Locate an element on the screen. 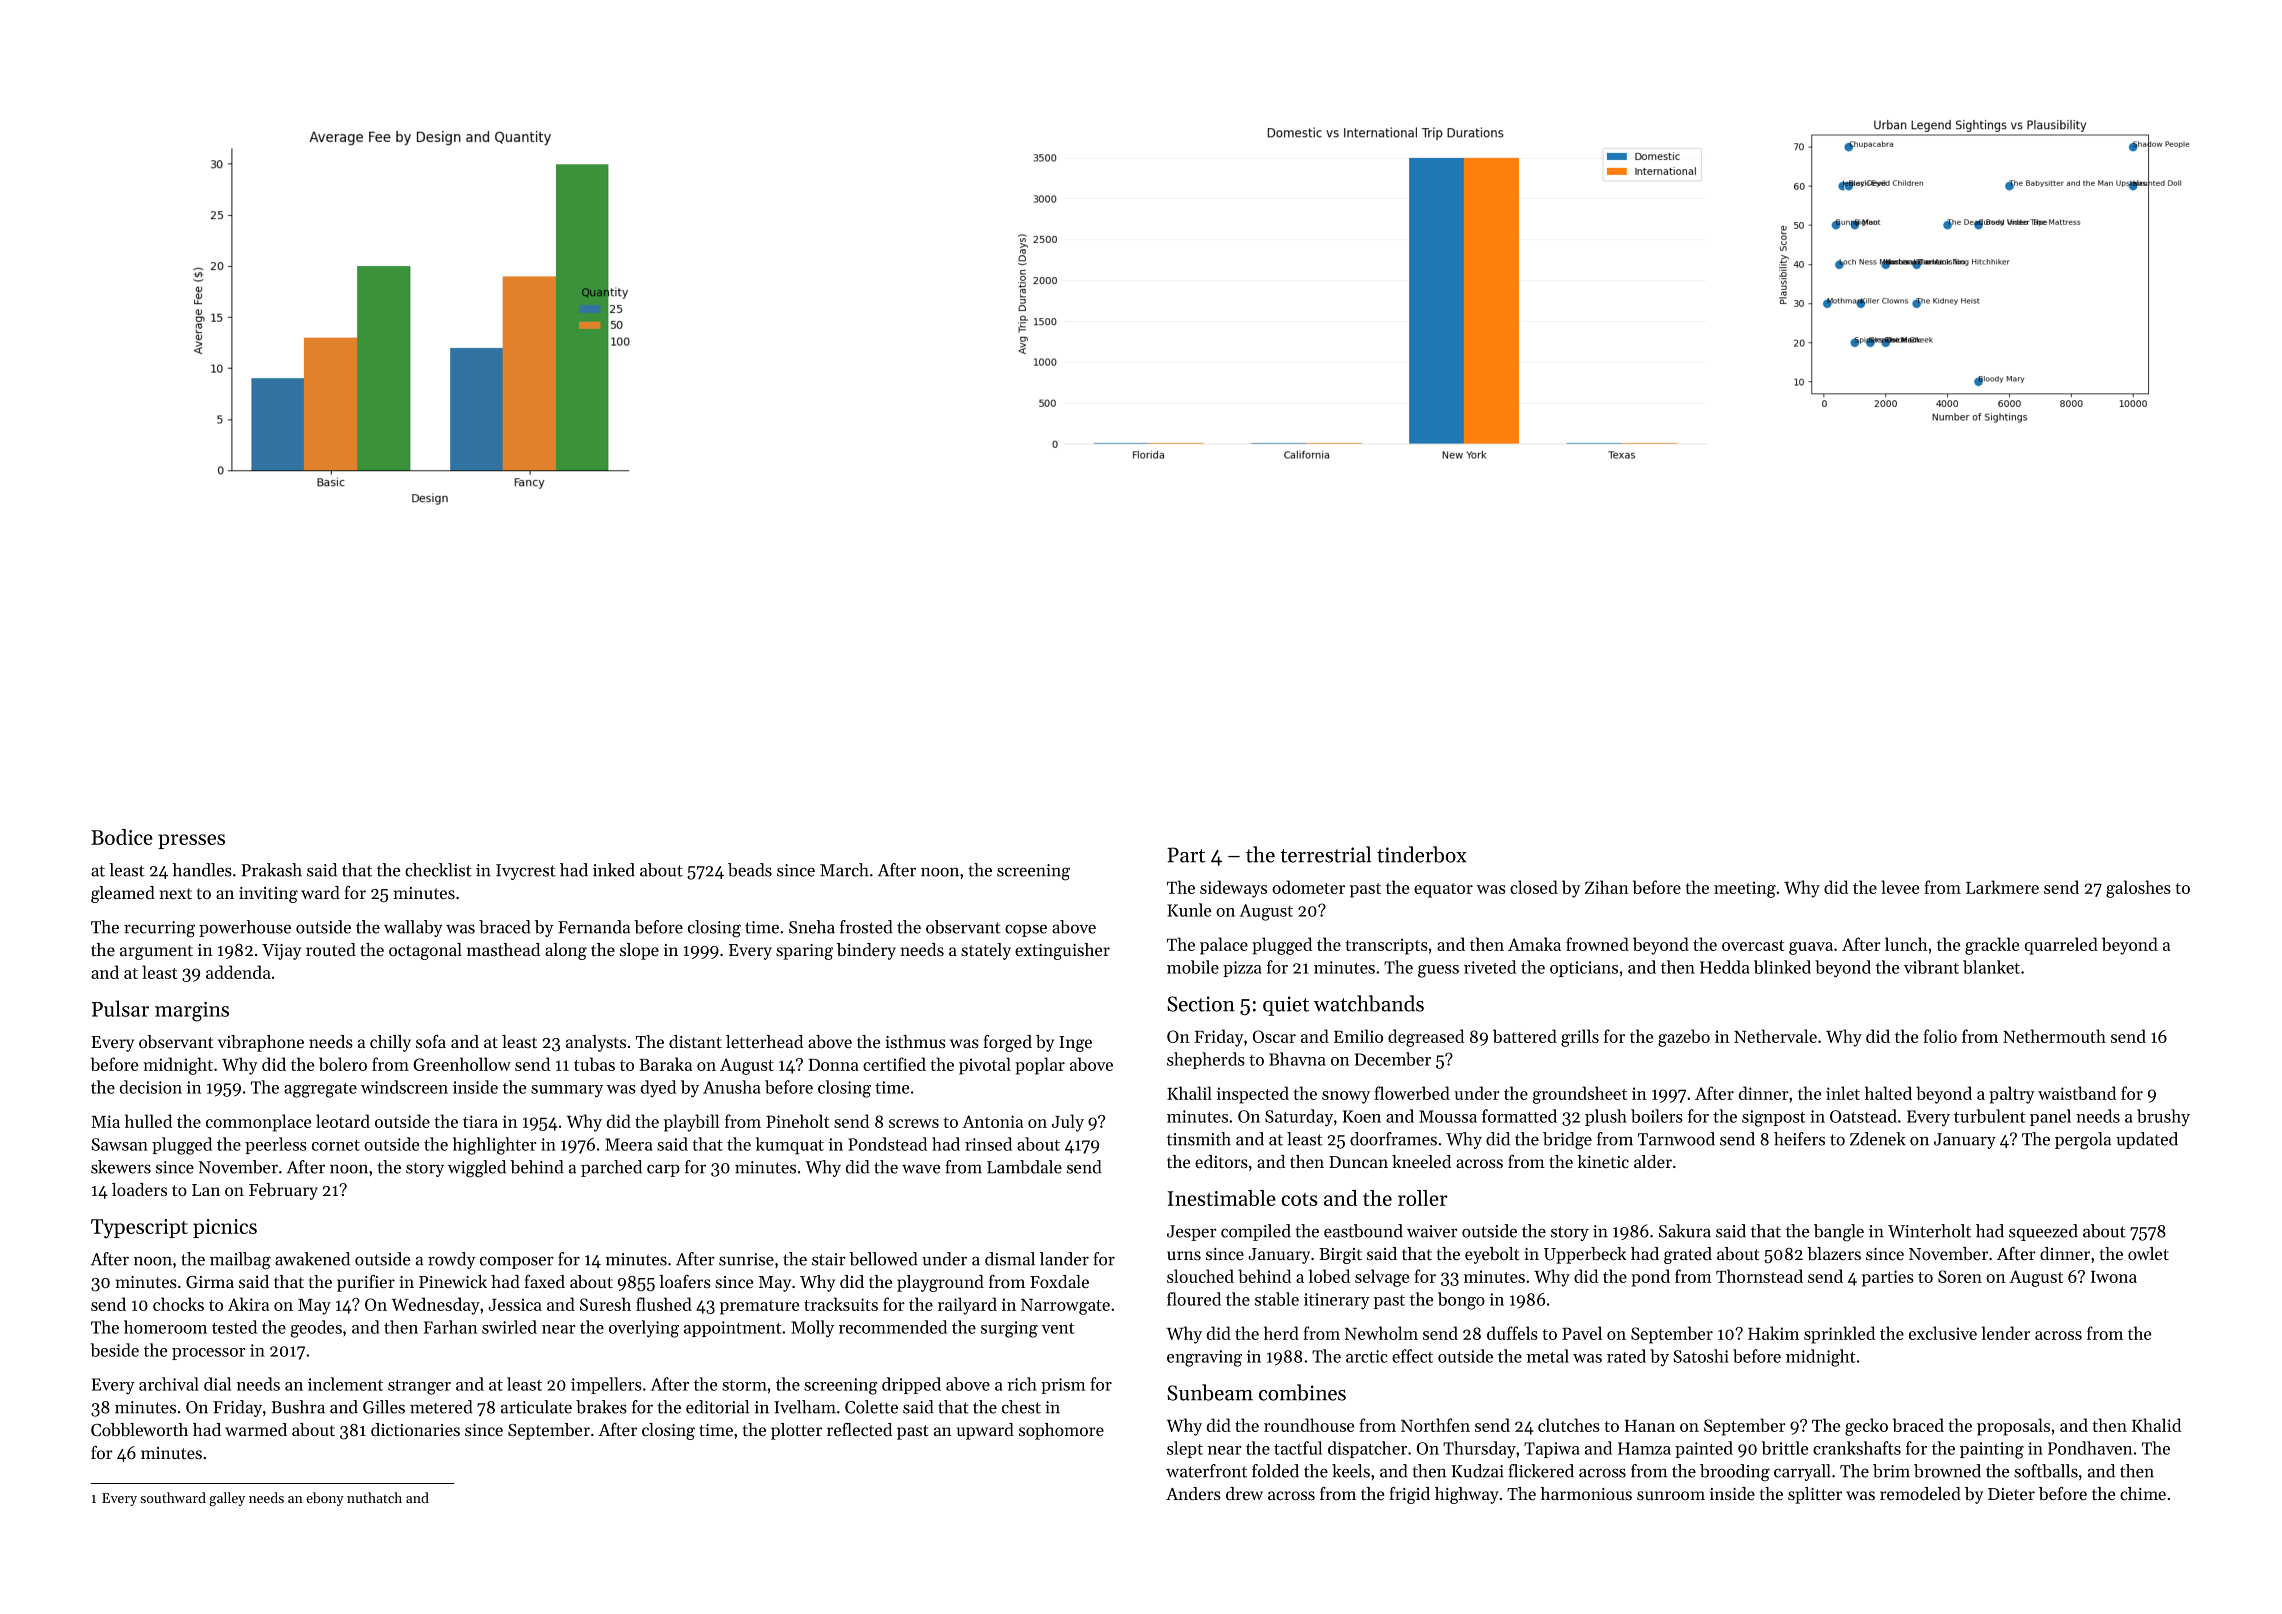 Image resolution: width=2282 pixels, height=1614 pixels. Cobbleworth is located at coordinates (139, 1429).
